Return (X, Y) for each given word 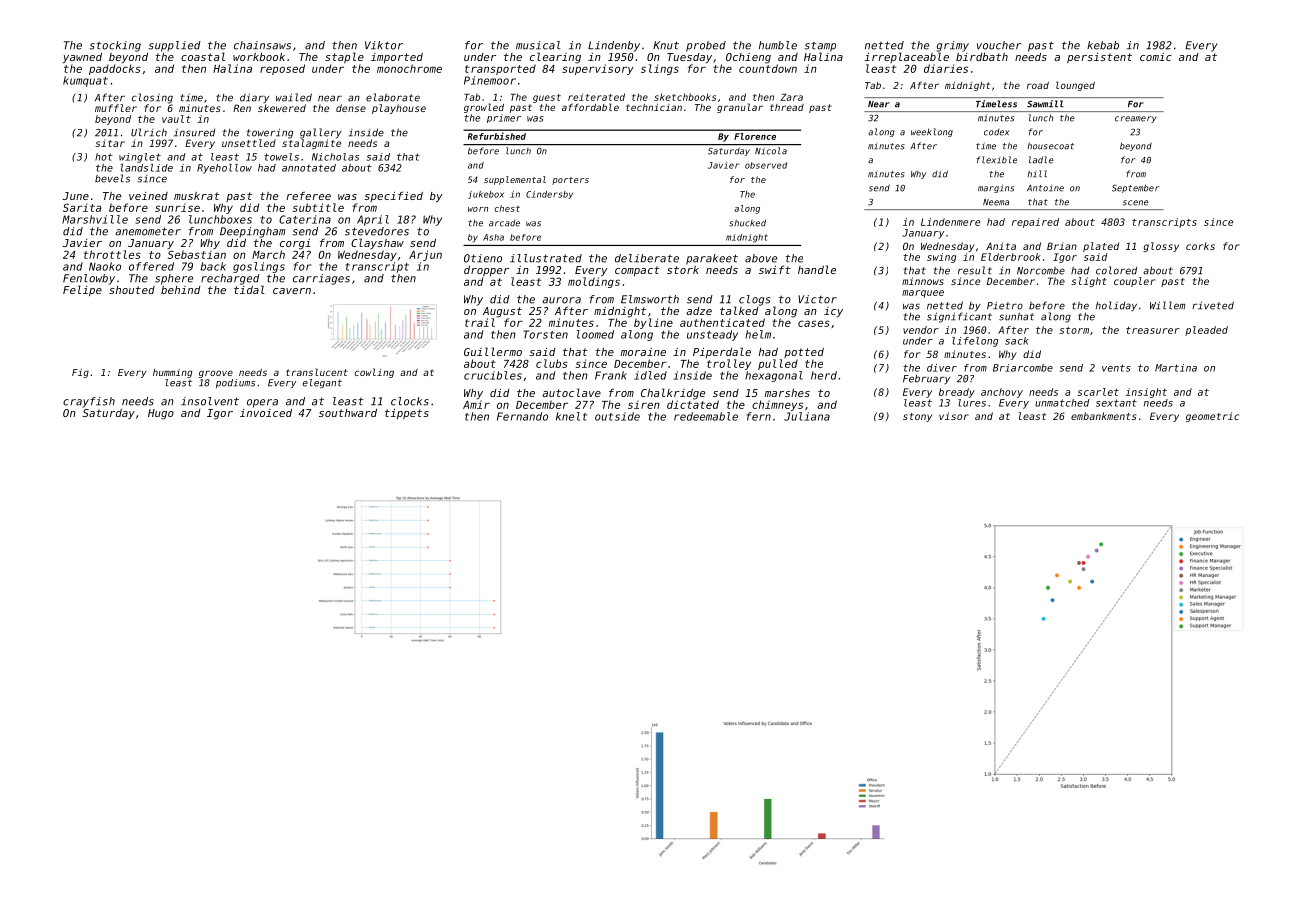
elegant (322, 384)
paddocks (115, 69)
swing (941, 258)
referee (309, 195)
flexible (996, 160)
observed (766, 165)
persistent (1099, 58)
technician (654, 107)
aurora (561, 300)
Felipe (82, 291)
